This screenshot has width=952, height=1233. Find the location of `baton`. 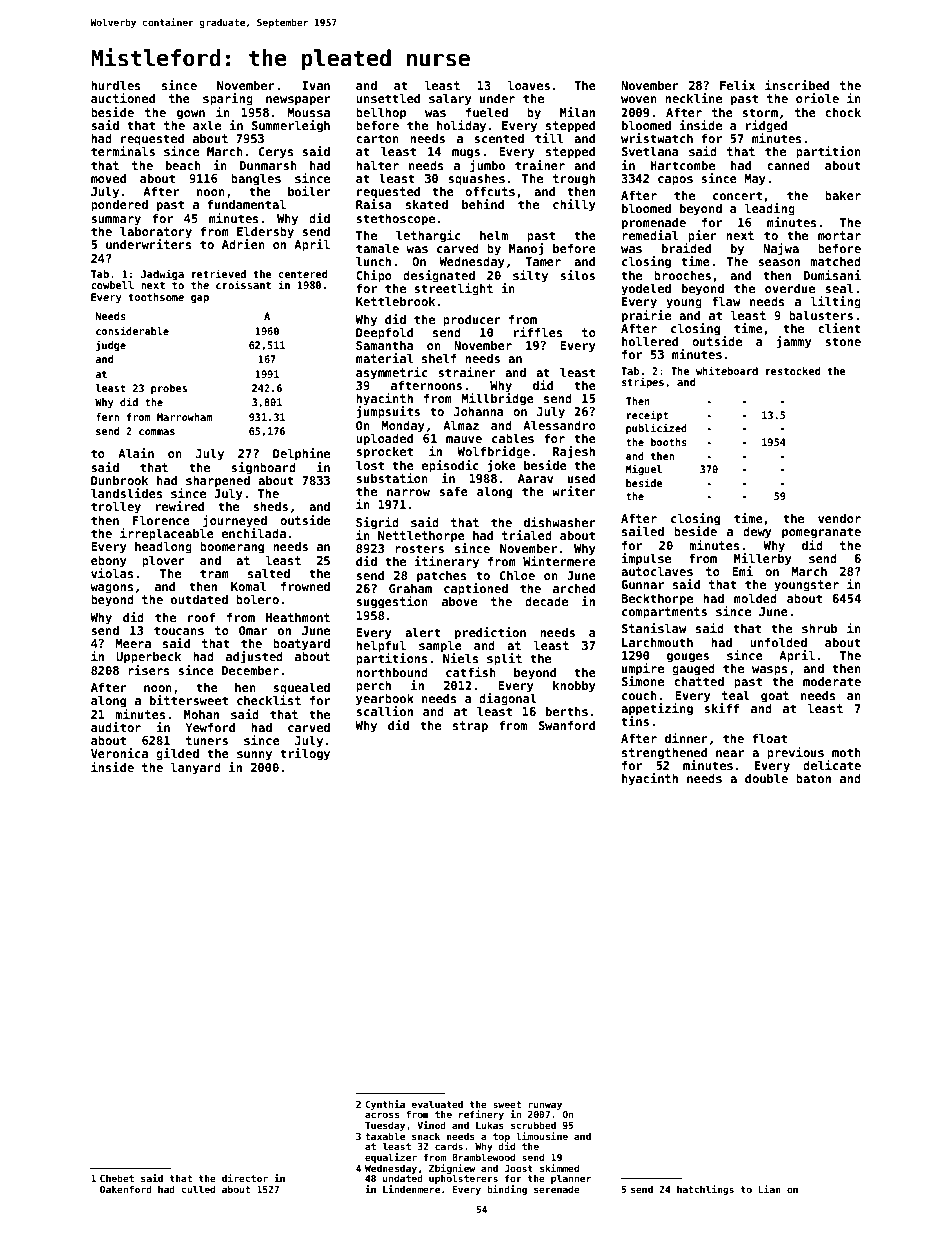

baton is located at coordinates (813, 778).
